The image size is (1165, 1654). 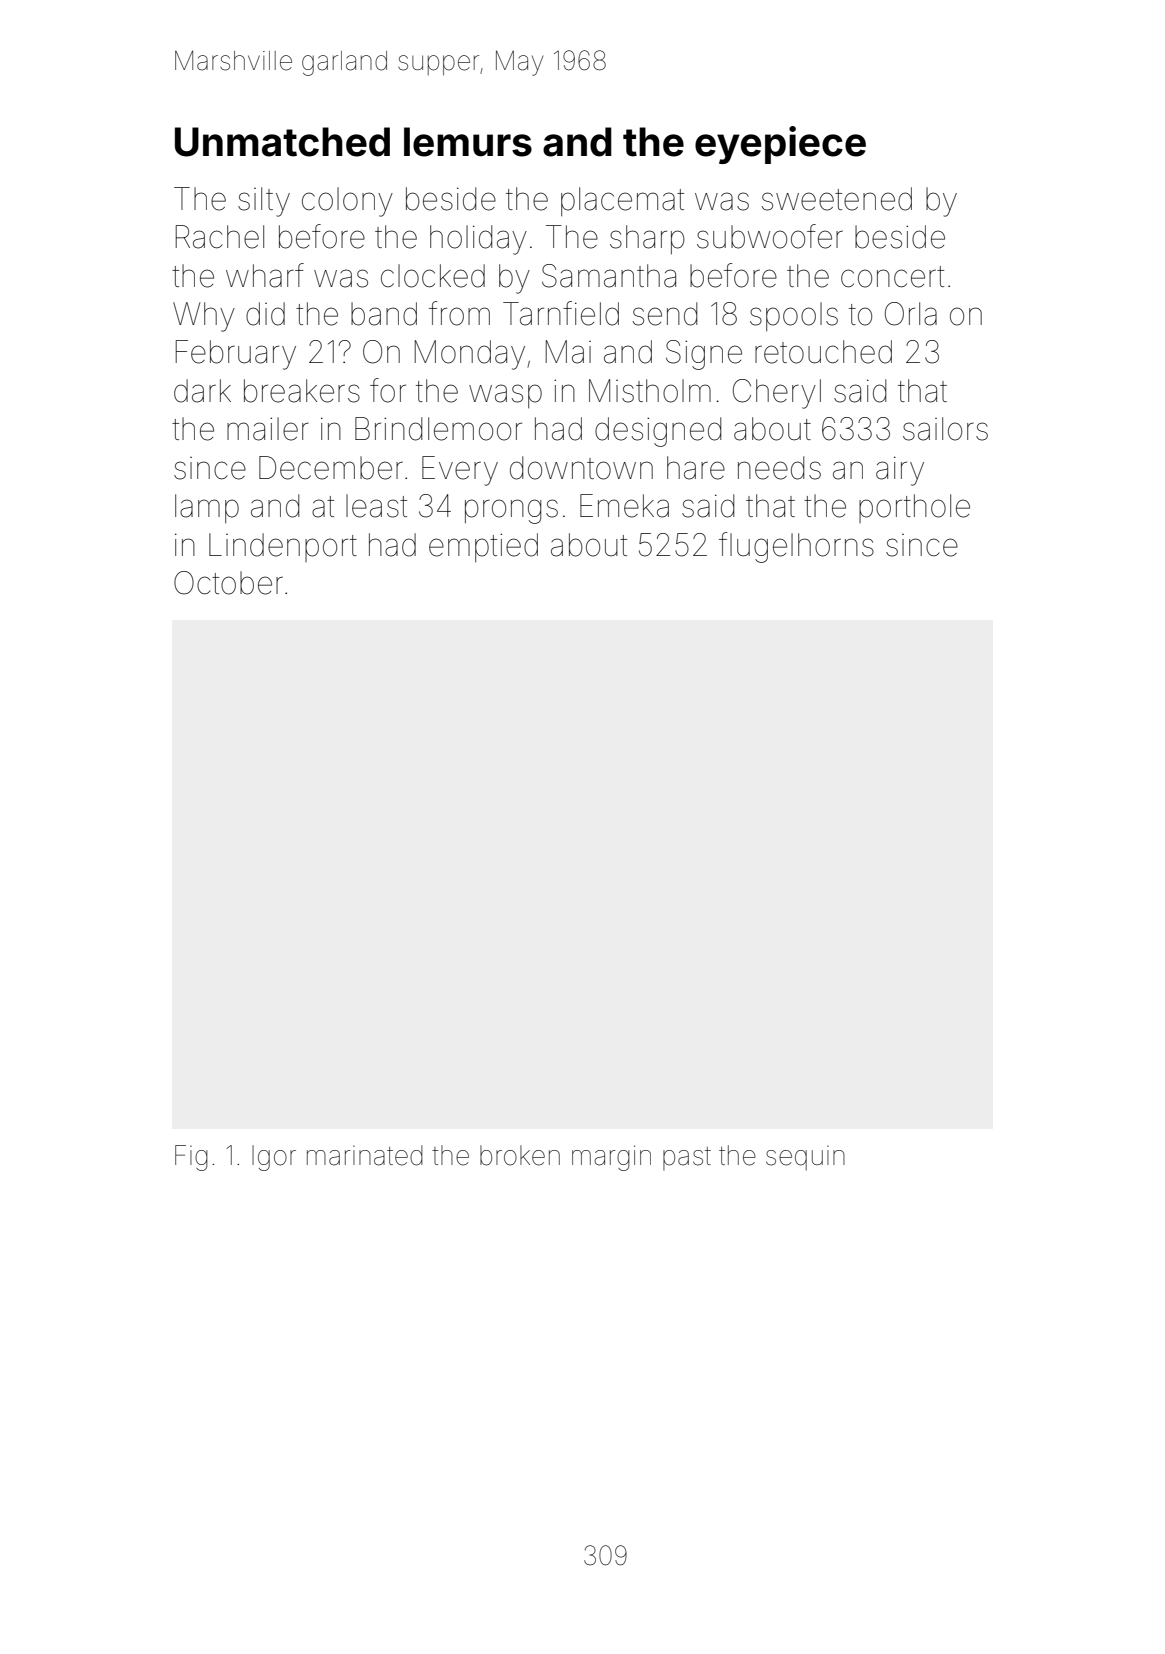 What do you see at coordinates (365, 1155) in the screenshot?
I see `marinated` at bounding box center [365, 1155].
